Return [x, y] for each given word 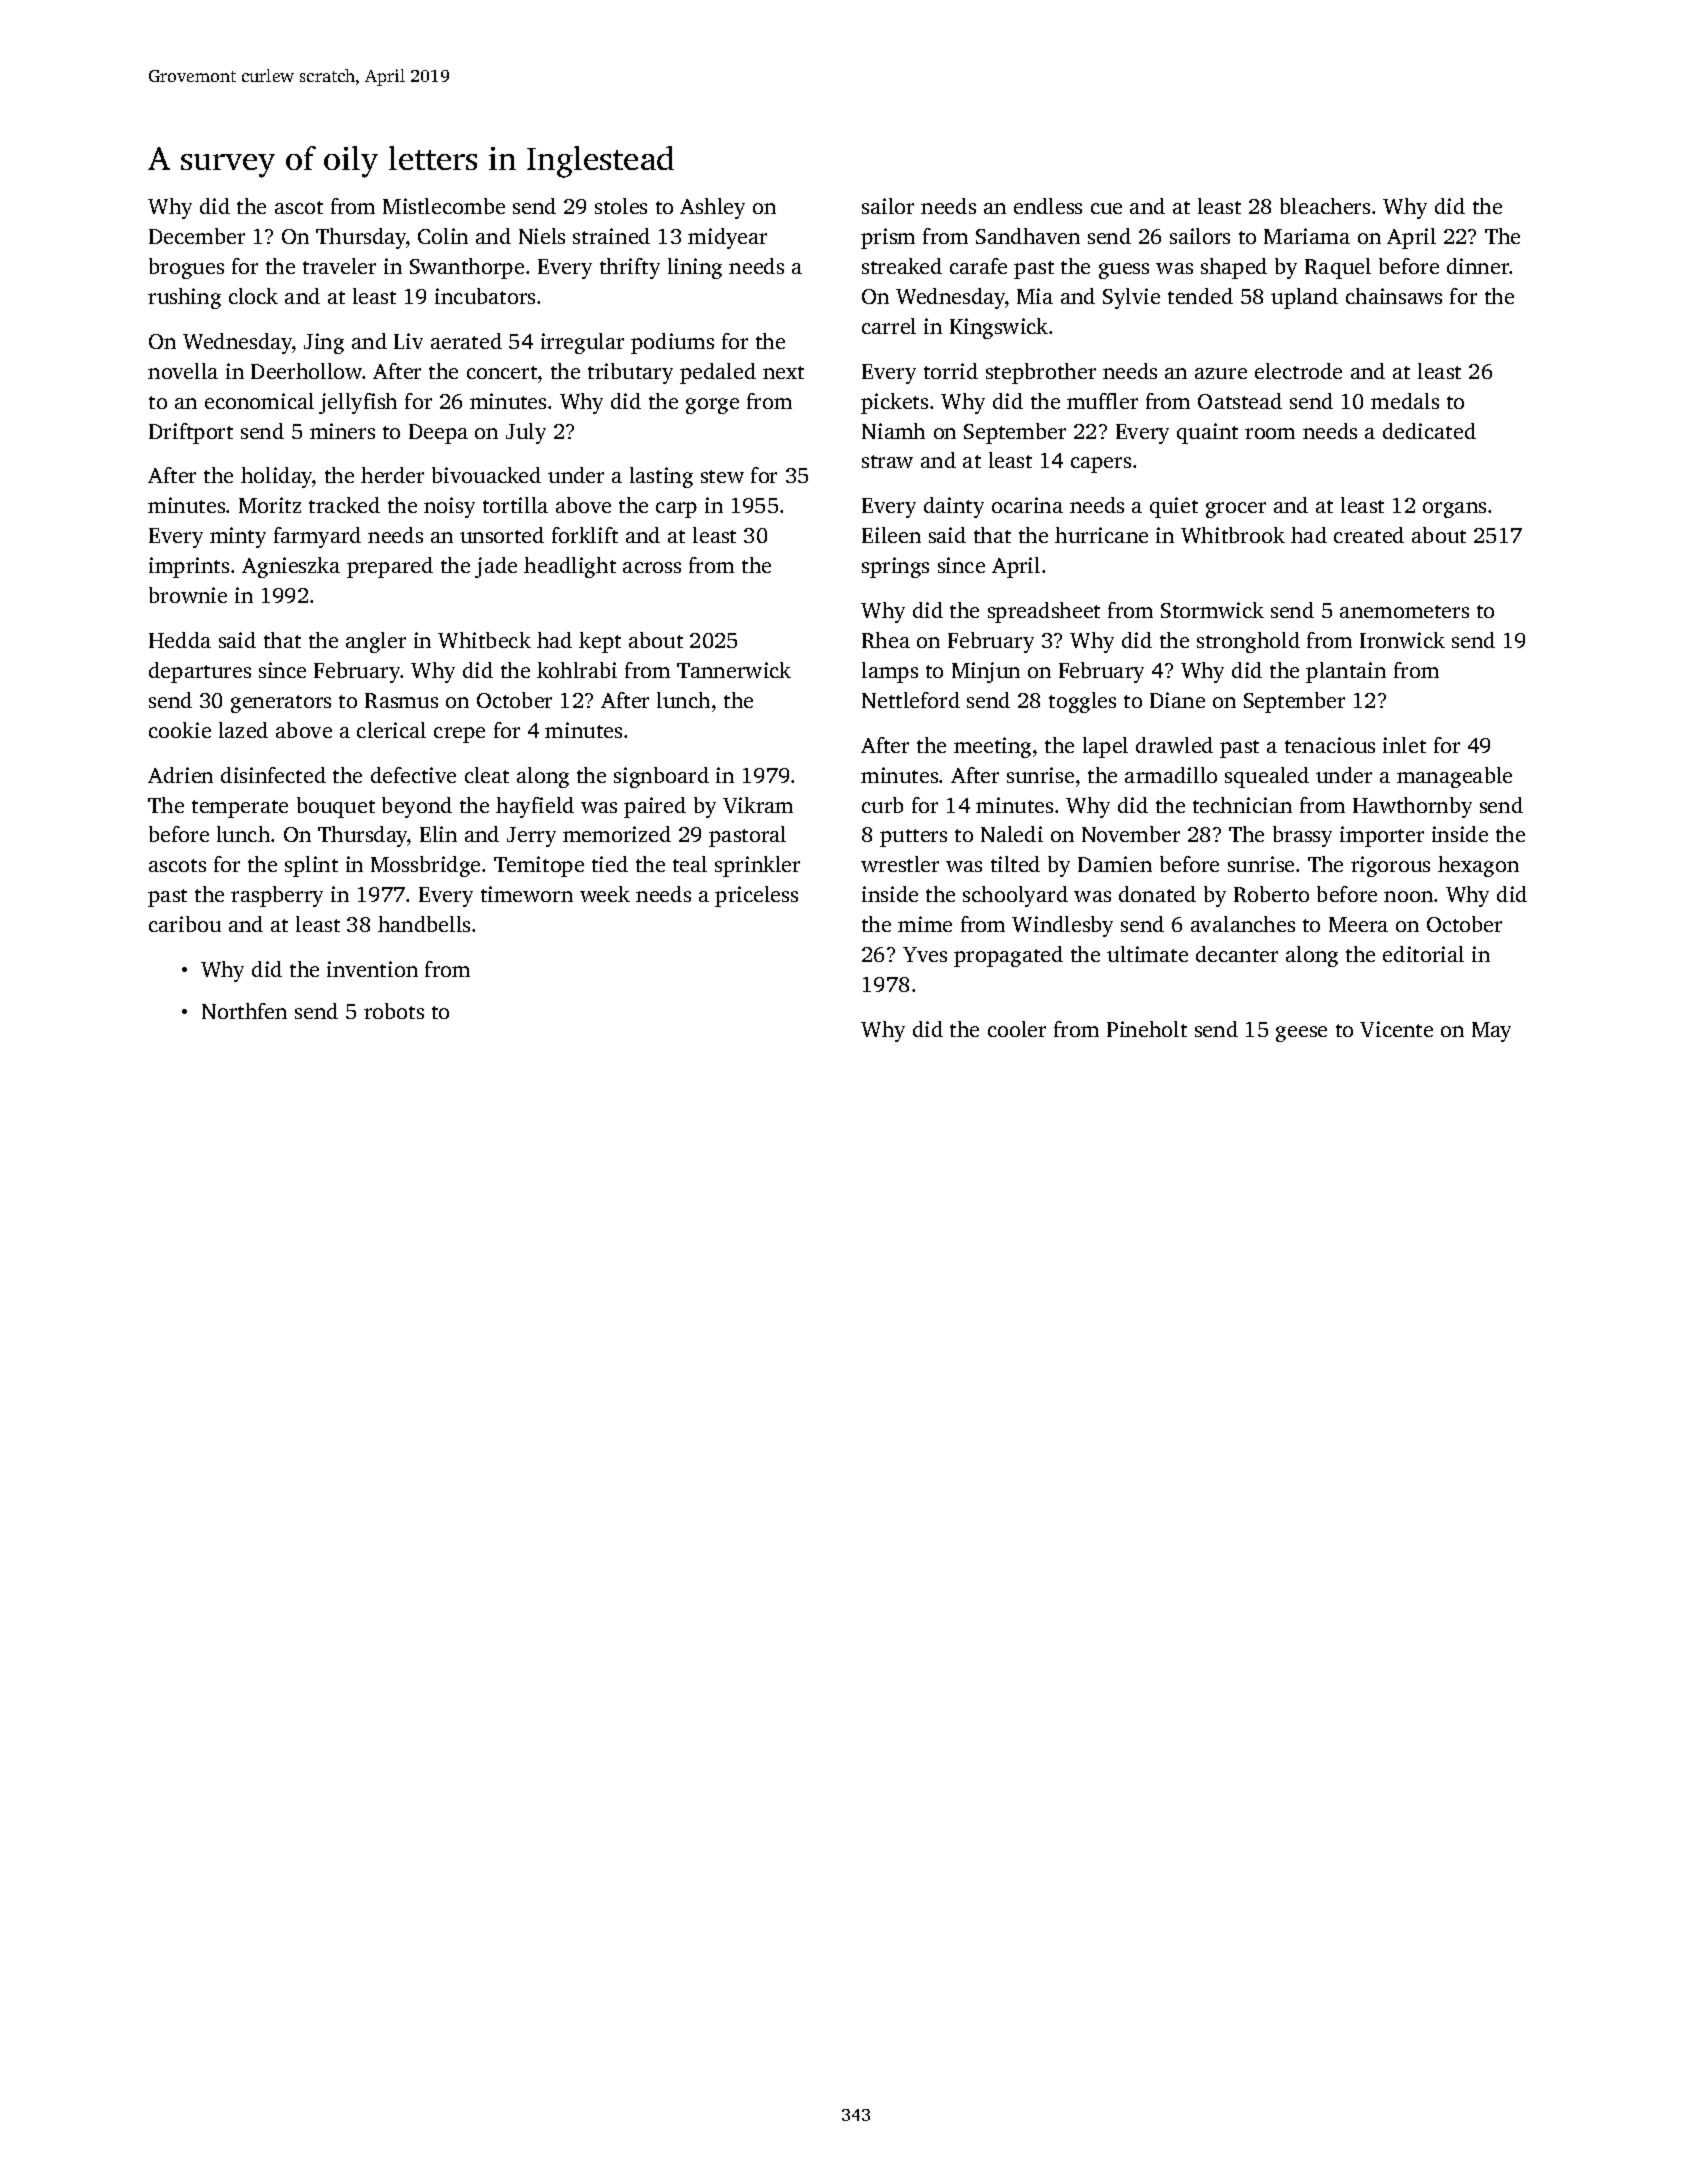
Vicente [1396, 1029]
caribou [185, 924]
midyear [727, 238]
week [605, 894]
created [1369, 535]
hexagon [1478, 866]
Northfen [244, 1011]
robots [394, 1011]
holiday [277, 477]
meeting [992, 747]
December [197, 236]
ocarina [1027, 505]
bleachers [1325, 206]
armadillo [1171, 775]
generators [281, 704]
